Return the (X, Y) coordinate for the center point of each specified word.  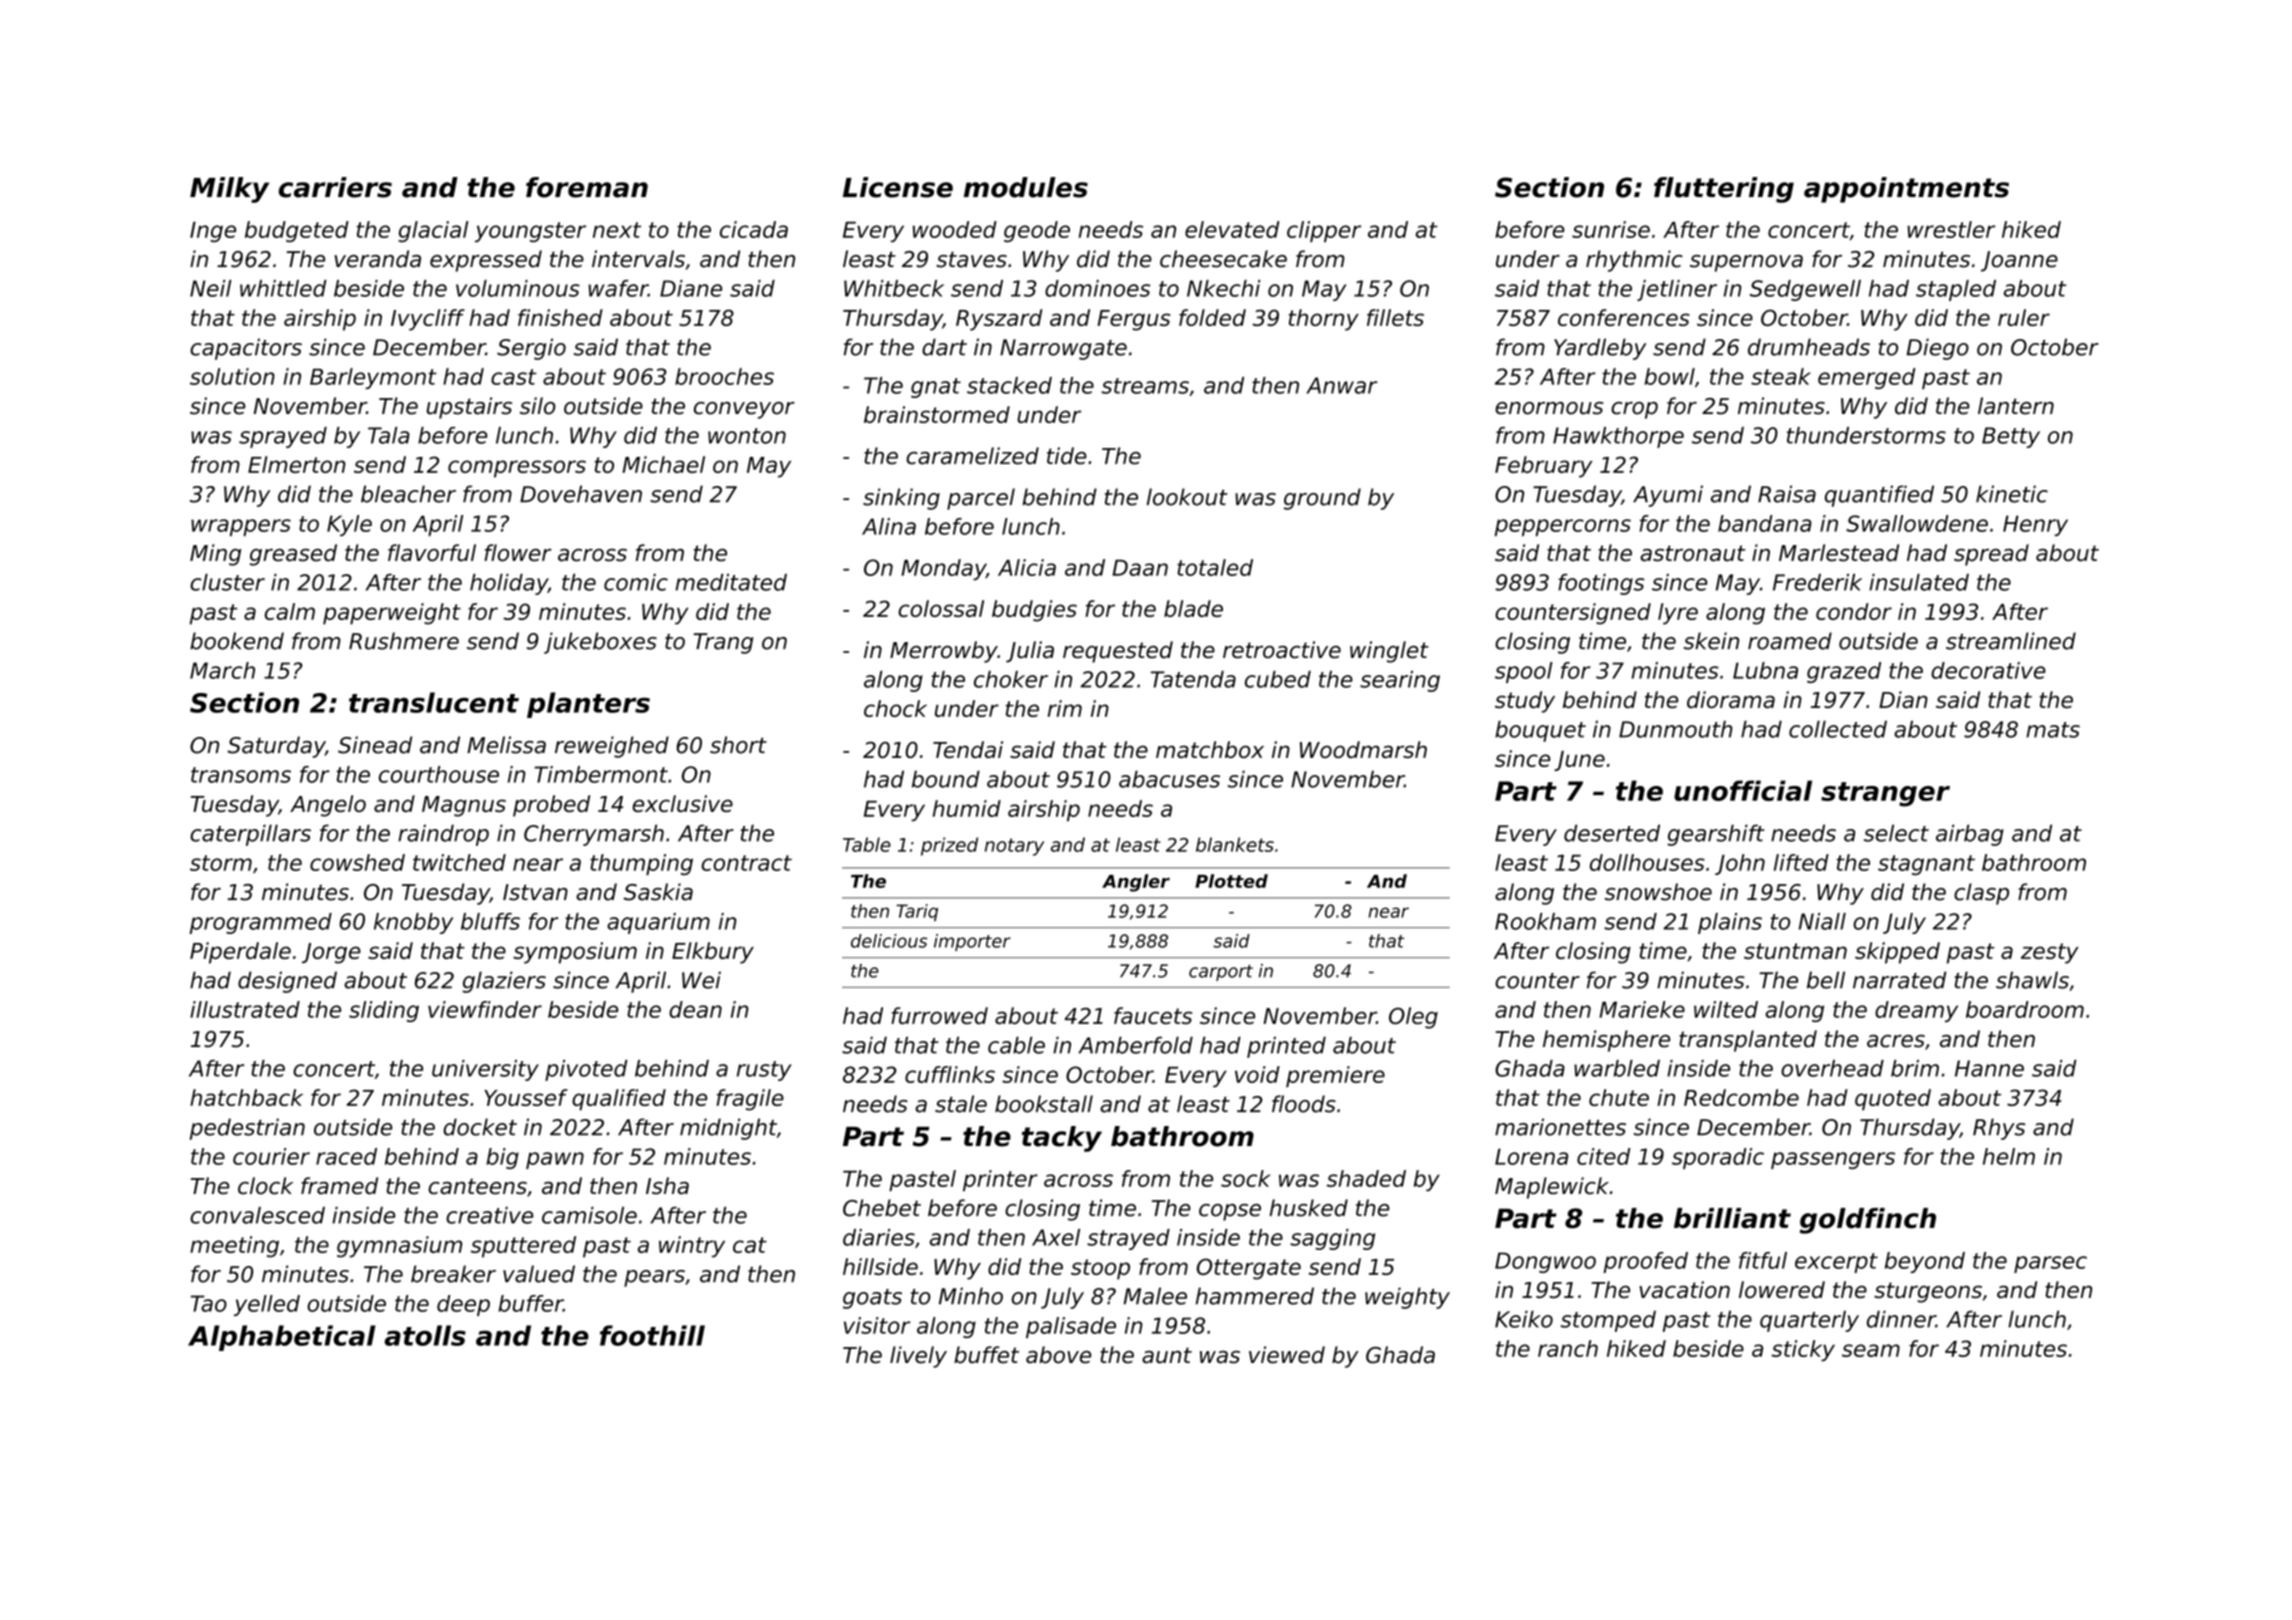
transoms (241, 775)
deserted (1612, 833)
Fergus (1133, 320)
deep (463, 1305)
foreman (587, 187)
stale (961, 1104)
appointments (1906, 190)
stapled (1956, 290)
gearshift (1716, 835)
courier (271, 1156)
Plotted (1231, 881)
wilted (1726, 1009)
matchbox (1210, 749)
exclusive (682, 803)
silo (538, 406)
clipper (1324, 231)
